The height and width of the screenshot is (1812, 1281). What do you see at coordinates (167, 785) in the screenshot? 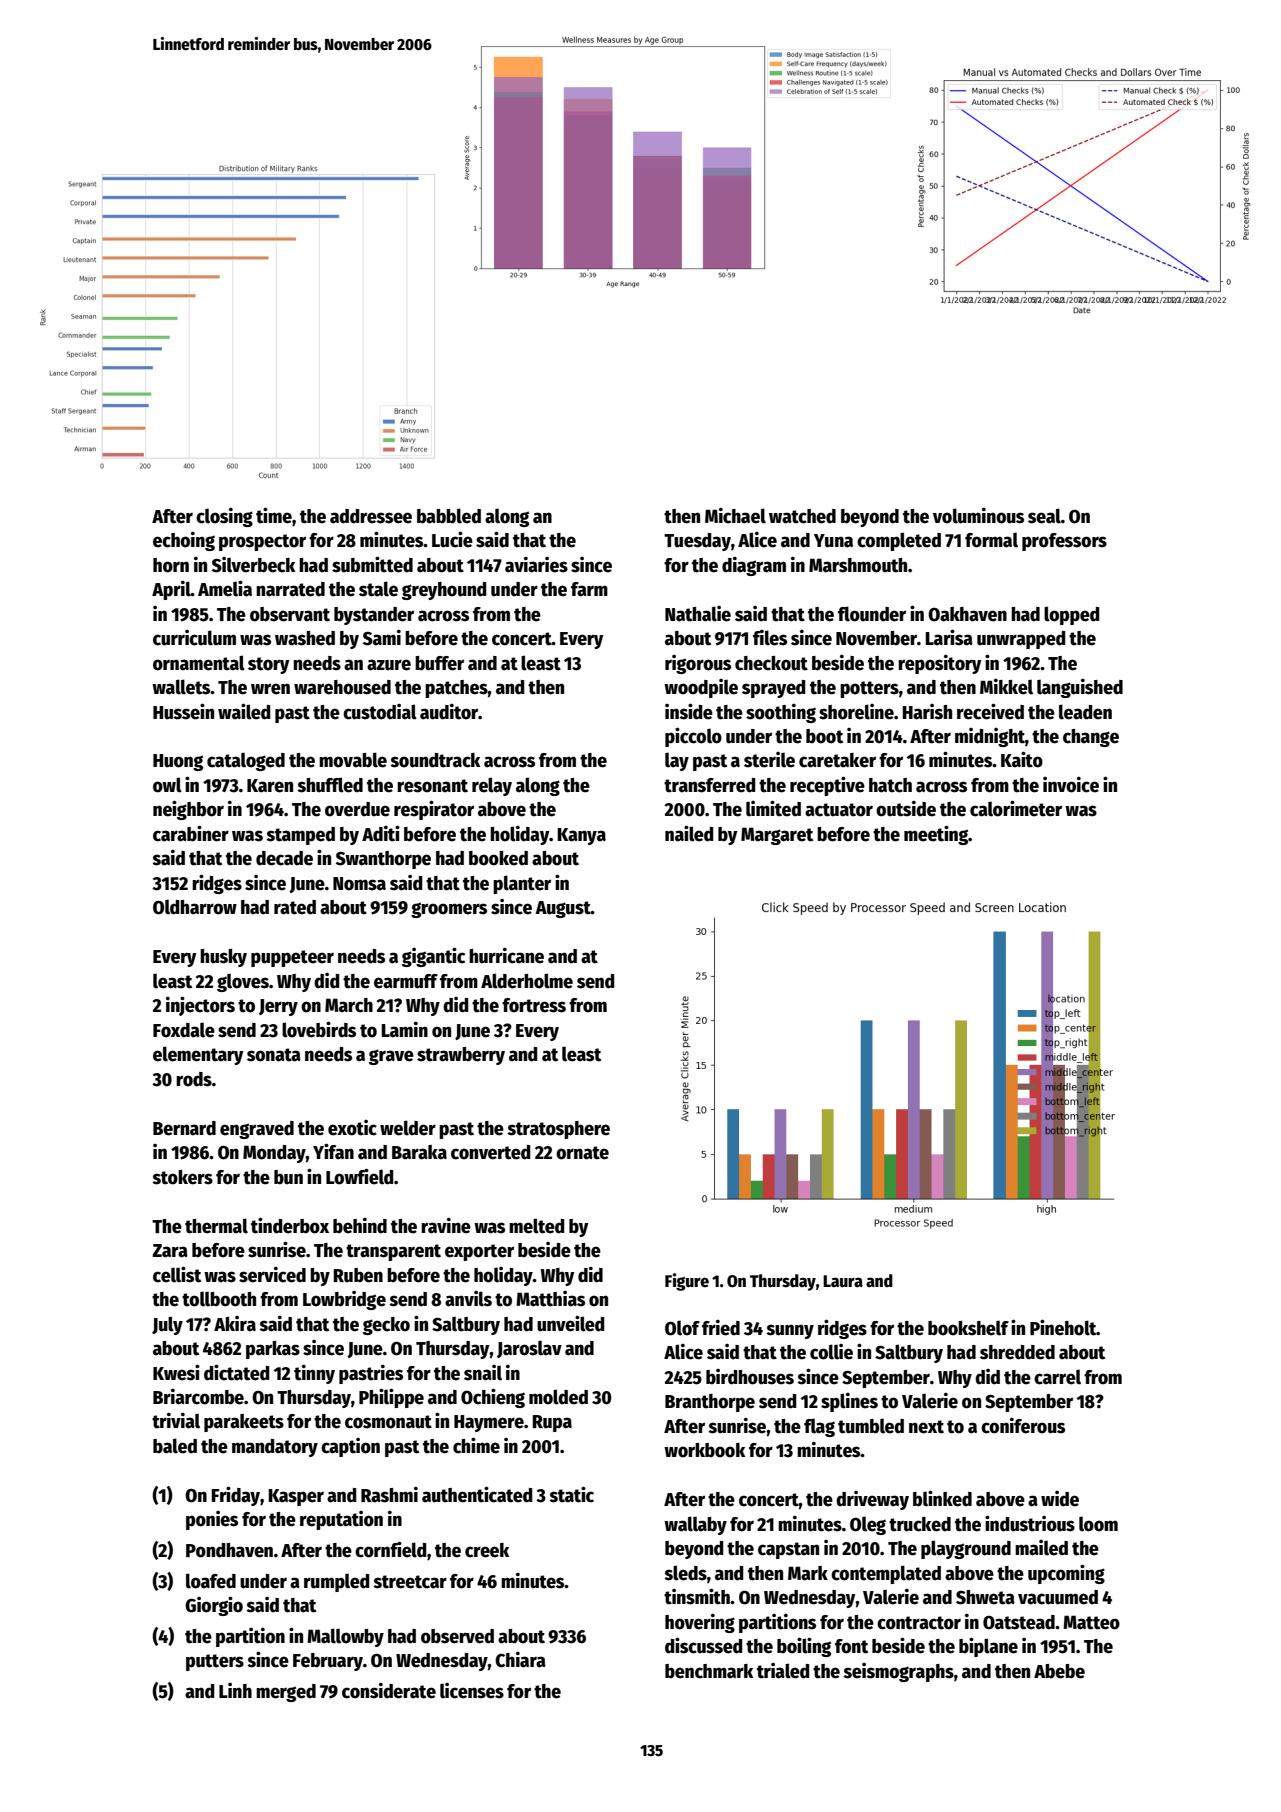
I see `owl` at bounding box center [167, 785].
